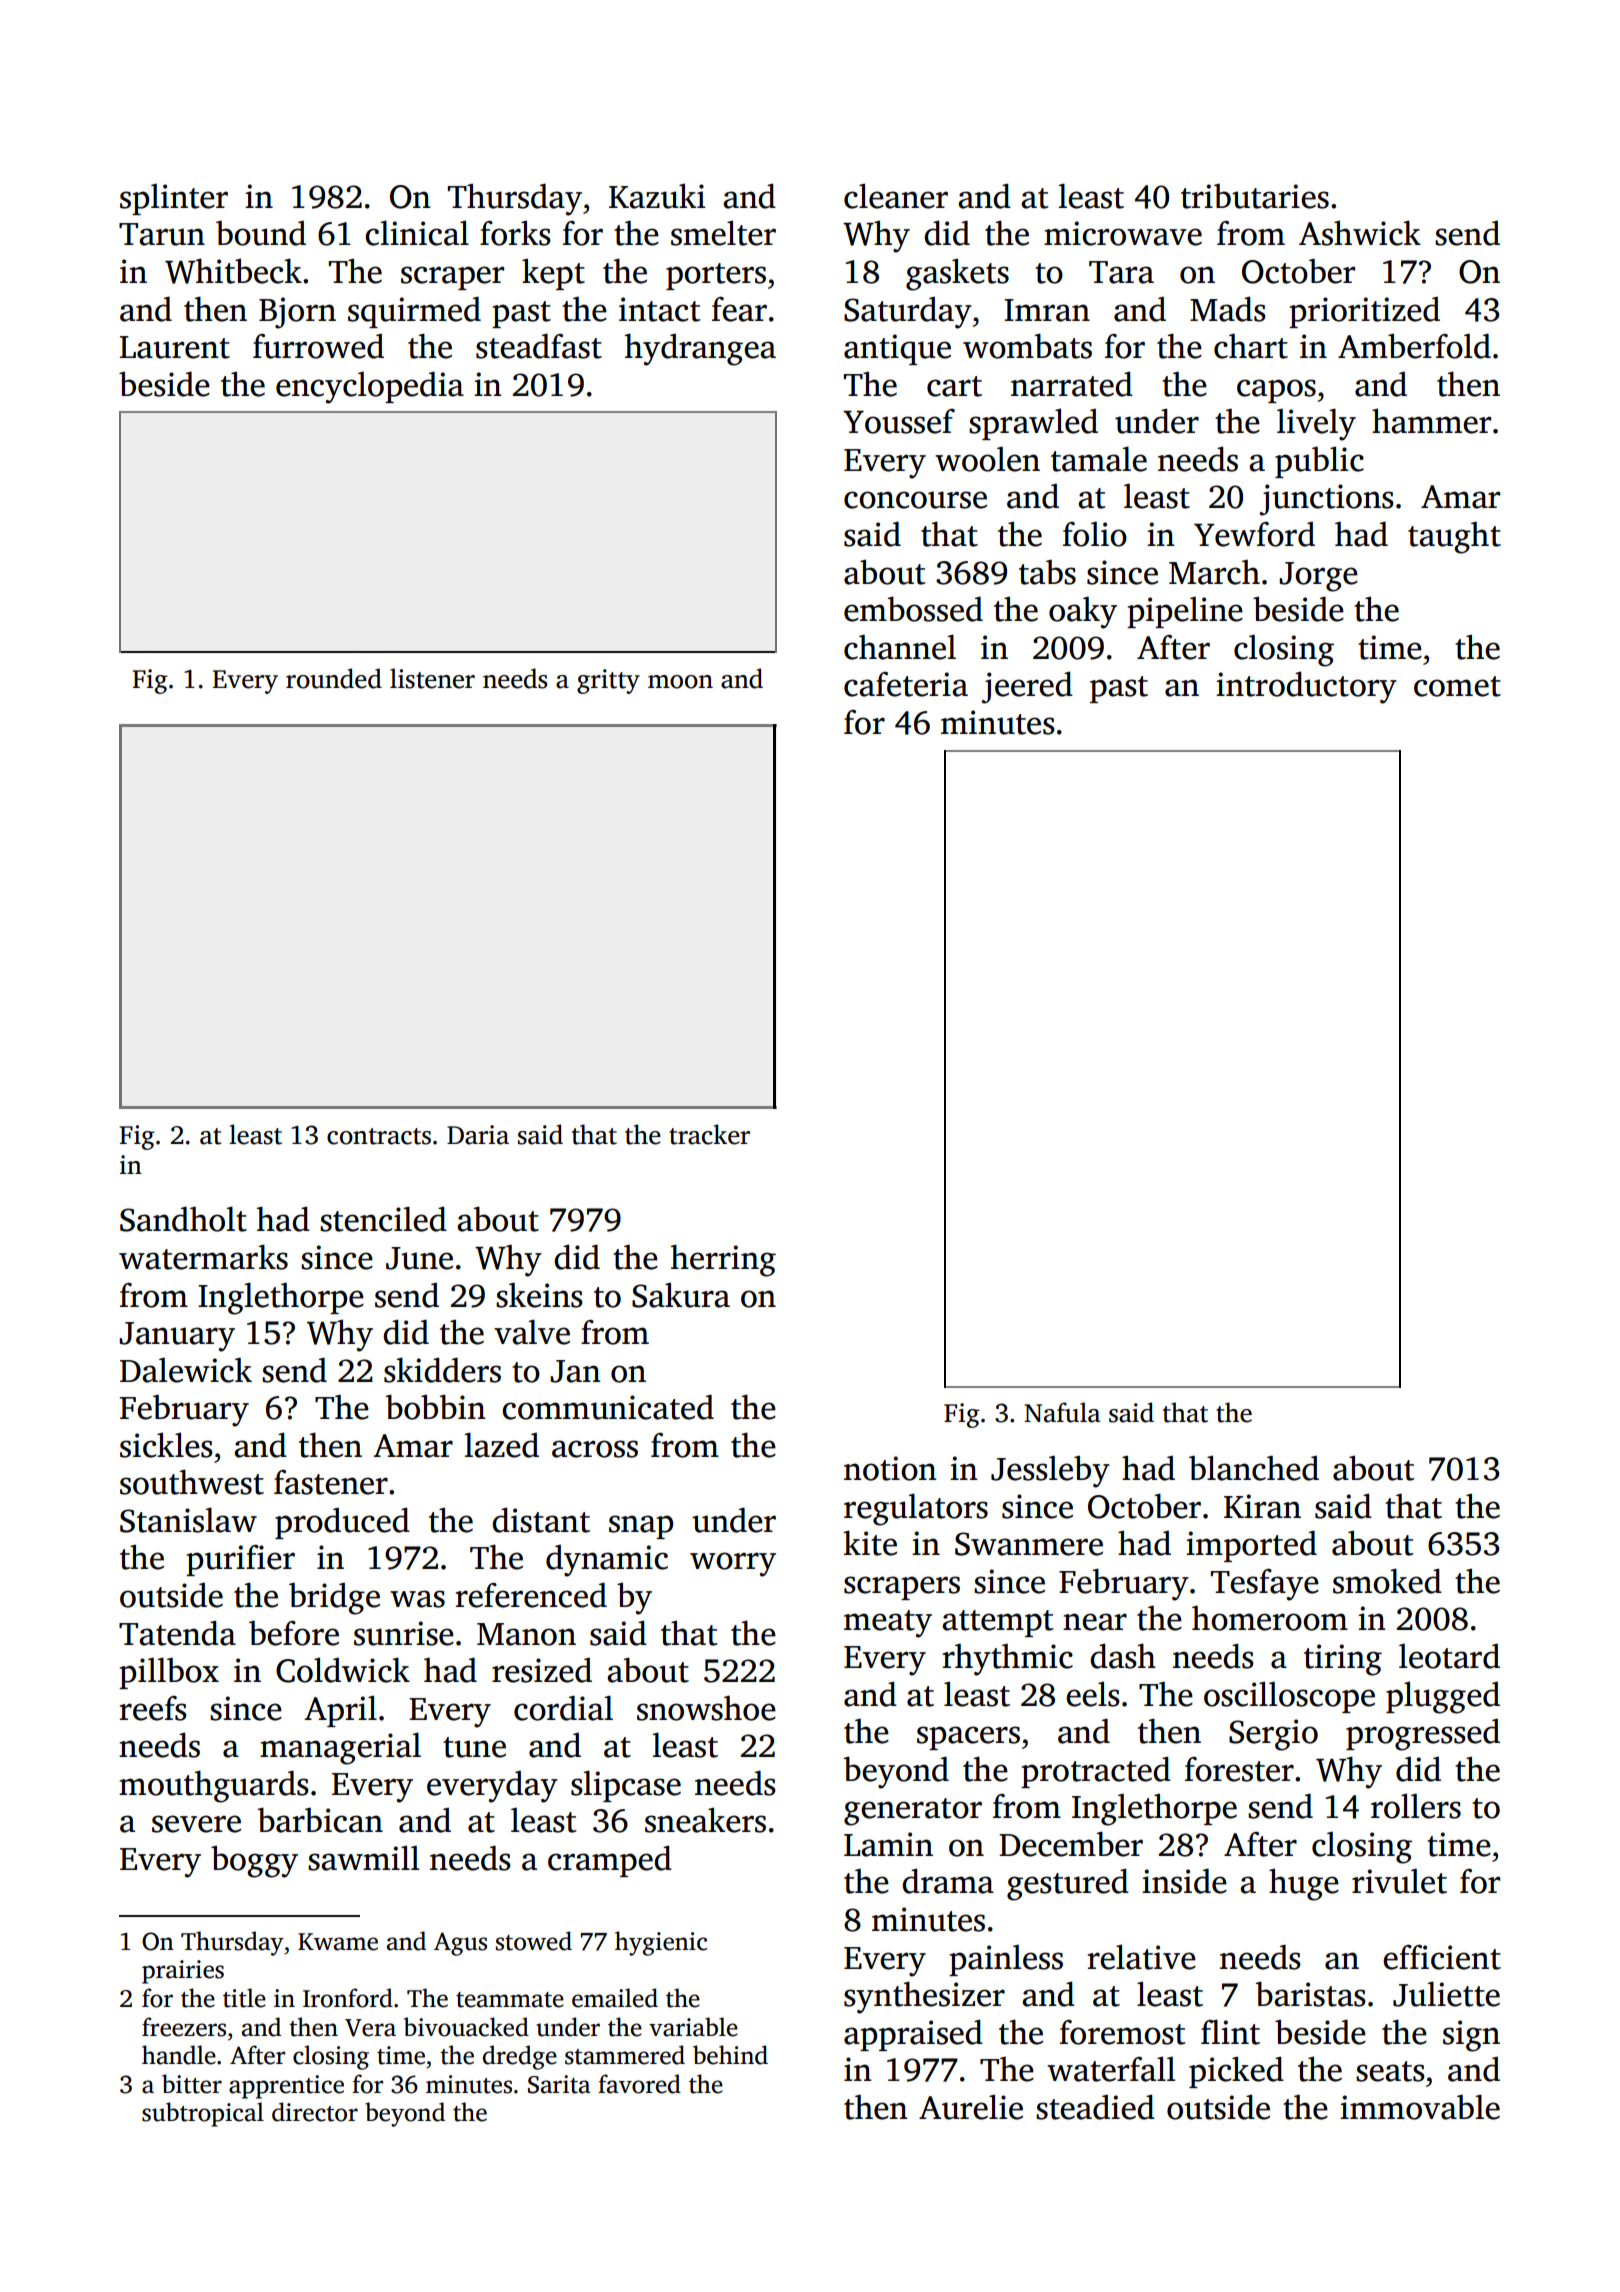 This page has width=1620, height=2292. I want to click on tracker, so click(709, 1134).
